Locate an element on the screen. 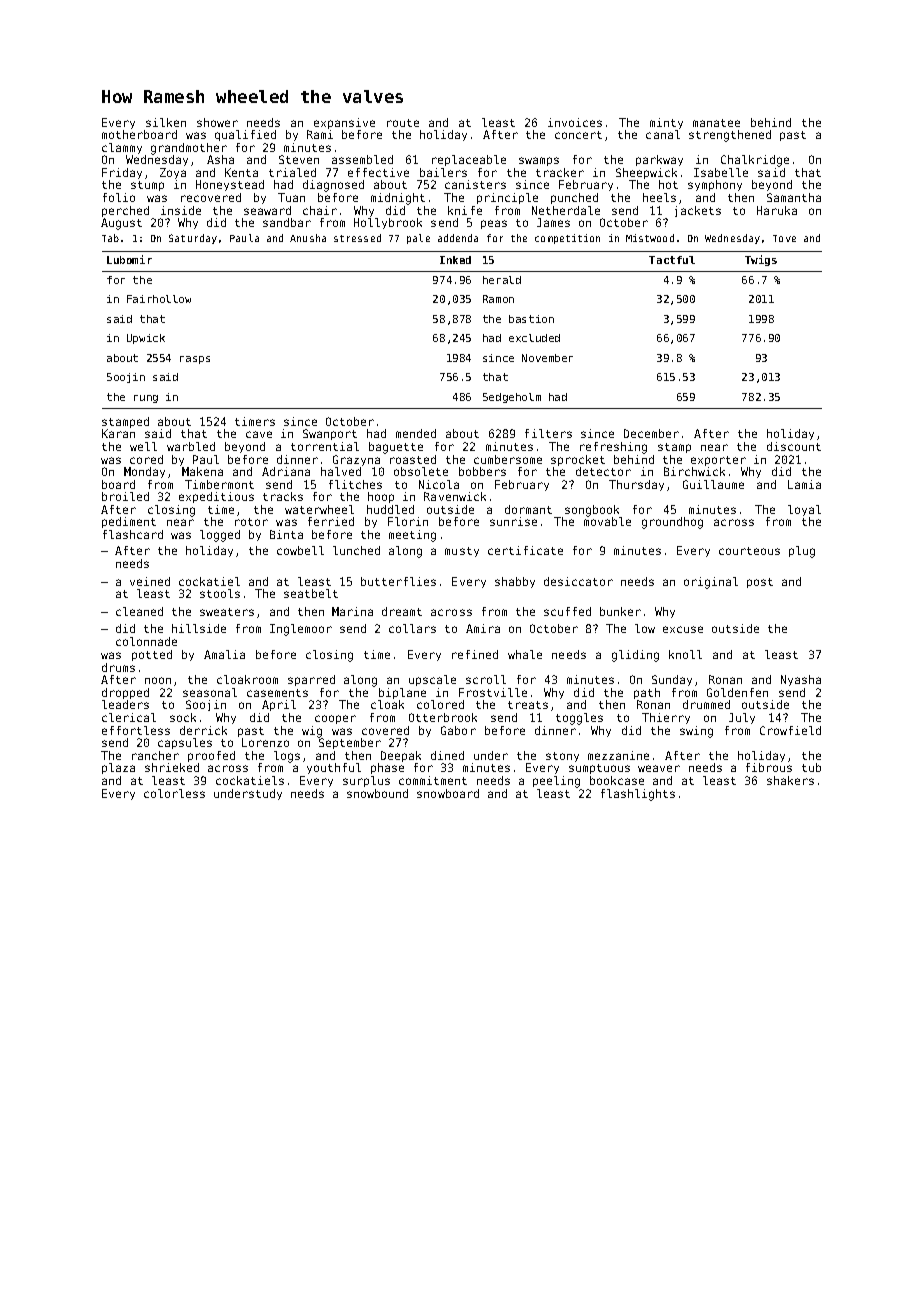 The width and height of the screenshot is (924, 1308). clerical is located at coordinates (129, 717).
